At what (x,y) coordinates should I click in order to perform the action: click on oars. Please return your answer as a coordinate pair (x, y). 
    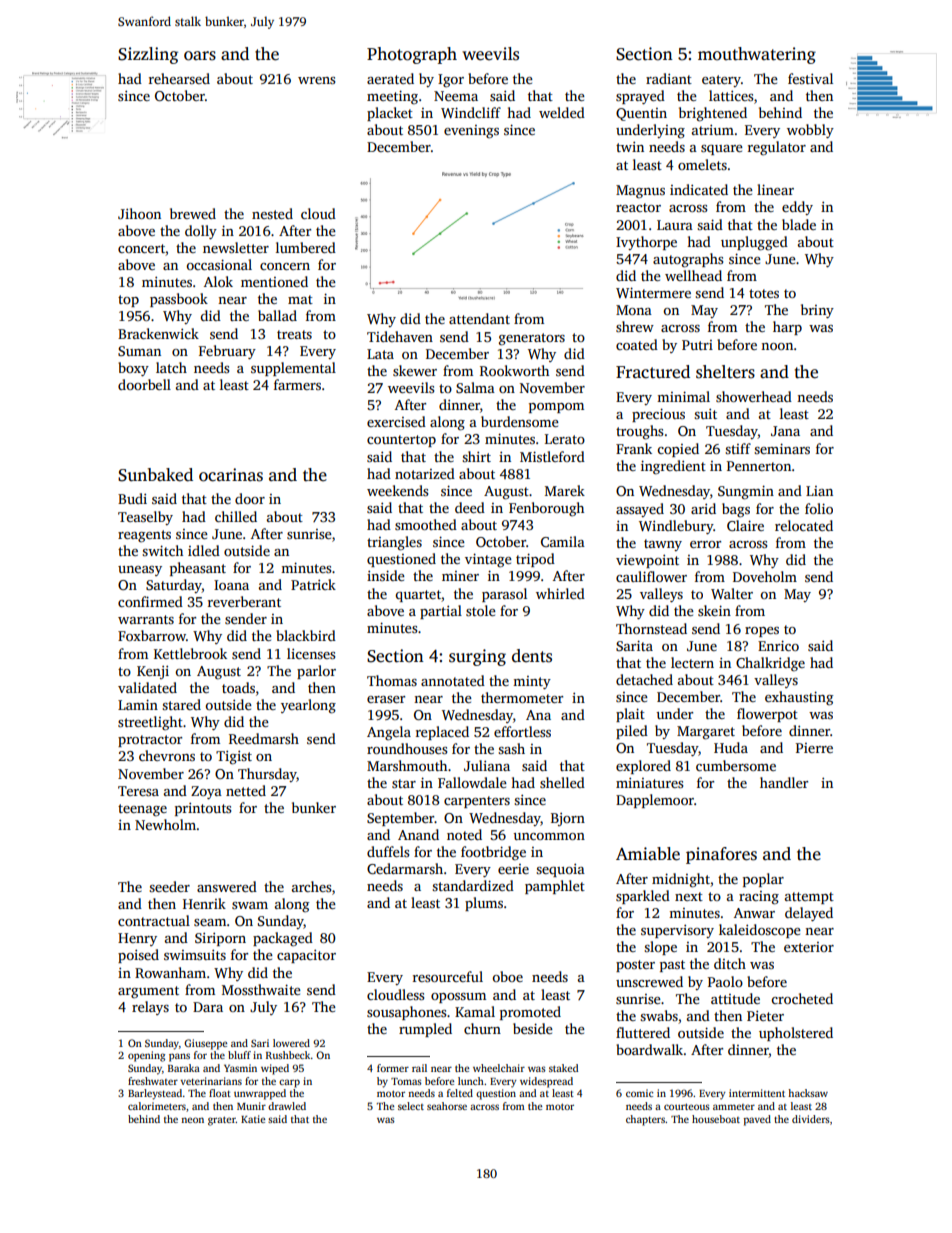
    Looking at the image, I should click on (200, 56).
